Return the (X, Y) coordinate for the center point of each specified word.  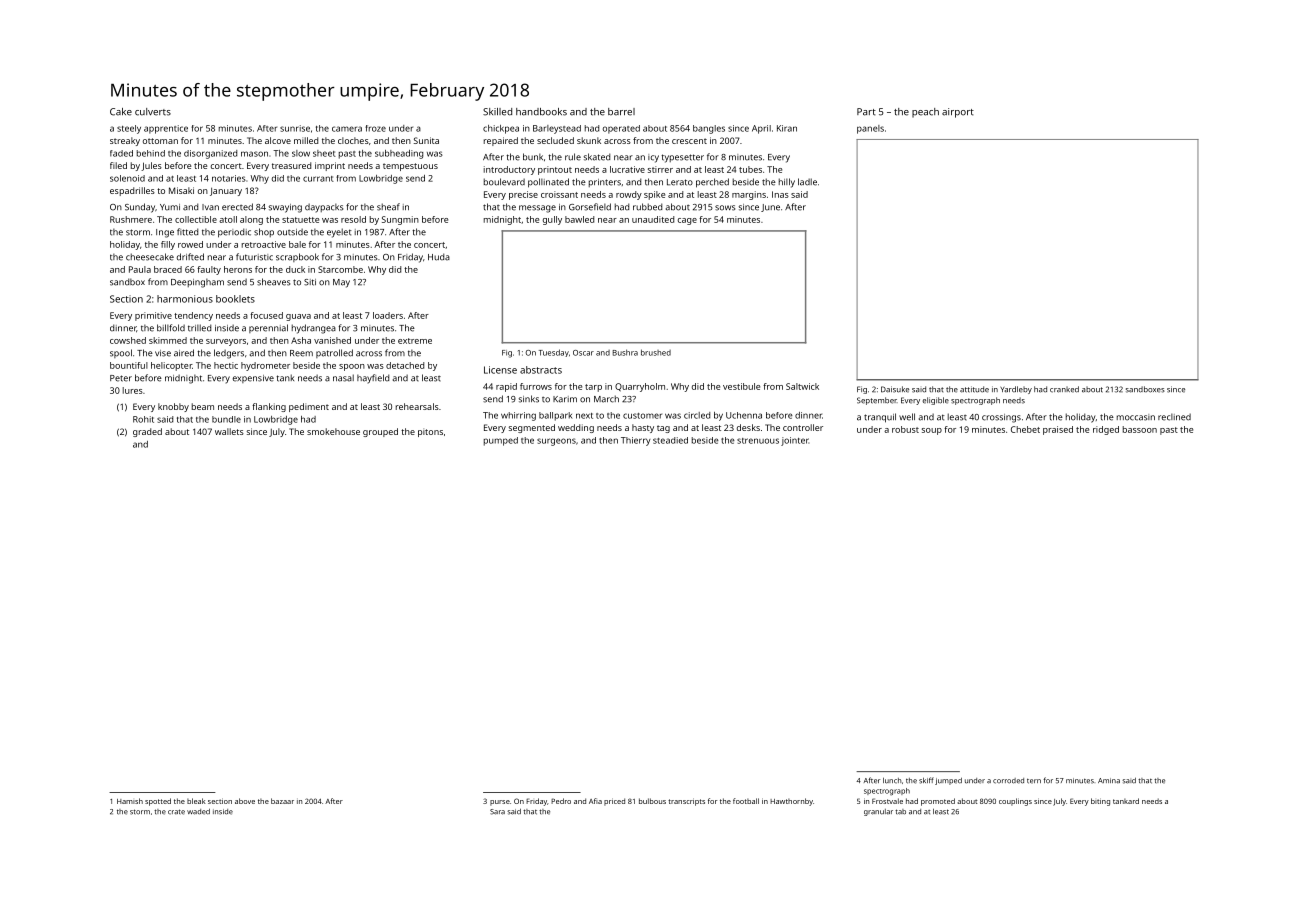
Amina (1109, 781)
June (770, 208)
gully (552, 220)
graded (147, 432)
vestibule (741, 386)
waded (198, 812)
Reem (301, 353)
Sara (497, 812)
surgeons (556, 442)
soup (932, 431)
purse (500, 803)
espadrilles (132, 191)
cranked (1064, 389)
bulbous (652, 801)
